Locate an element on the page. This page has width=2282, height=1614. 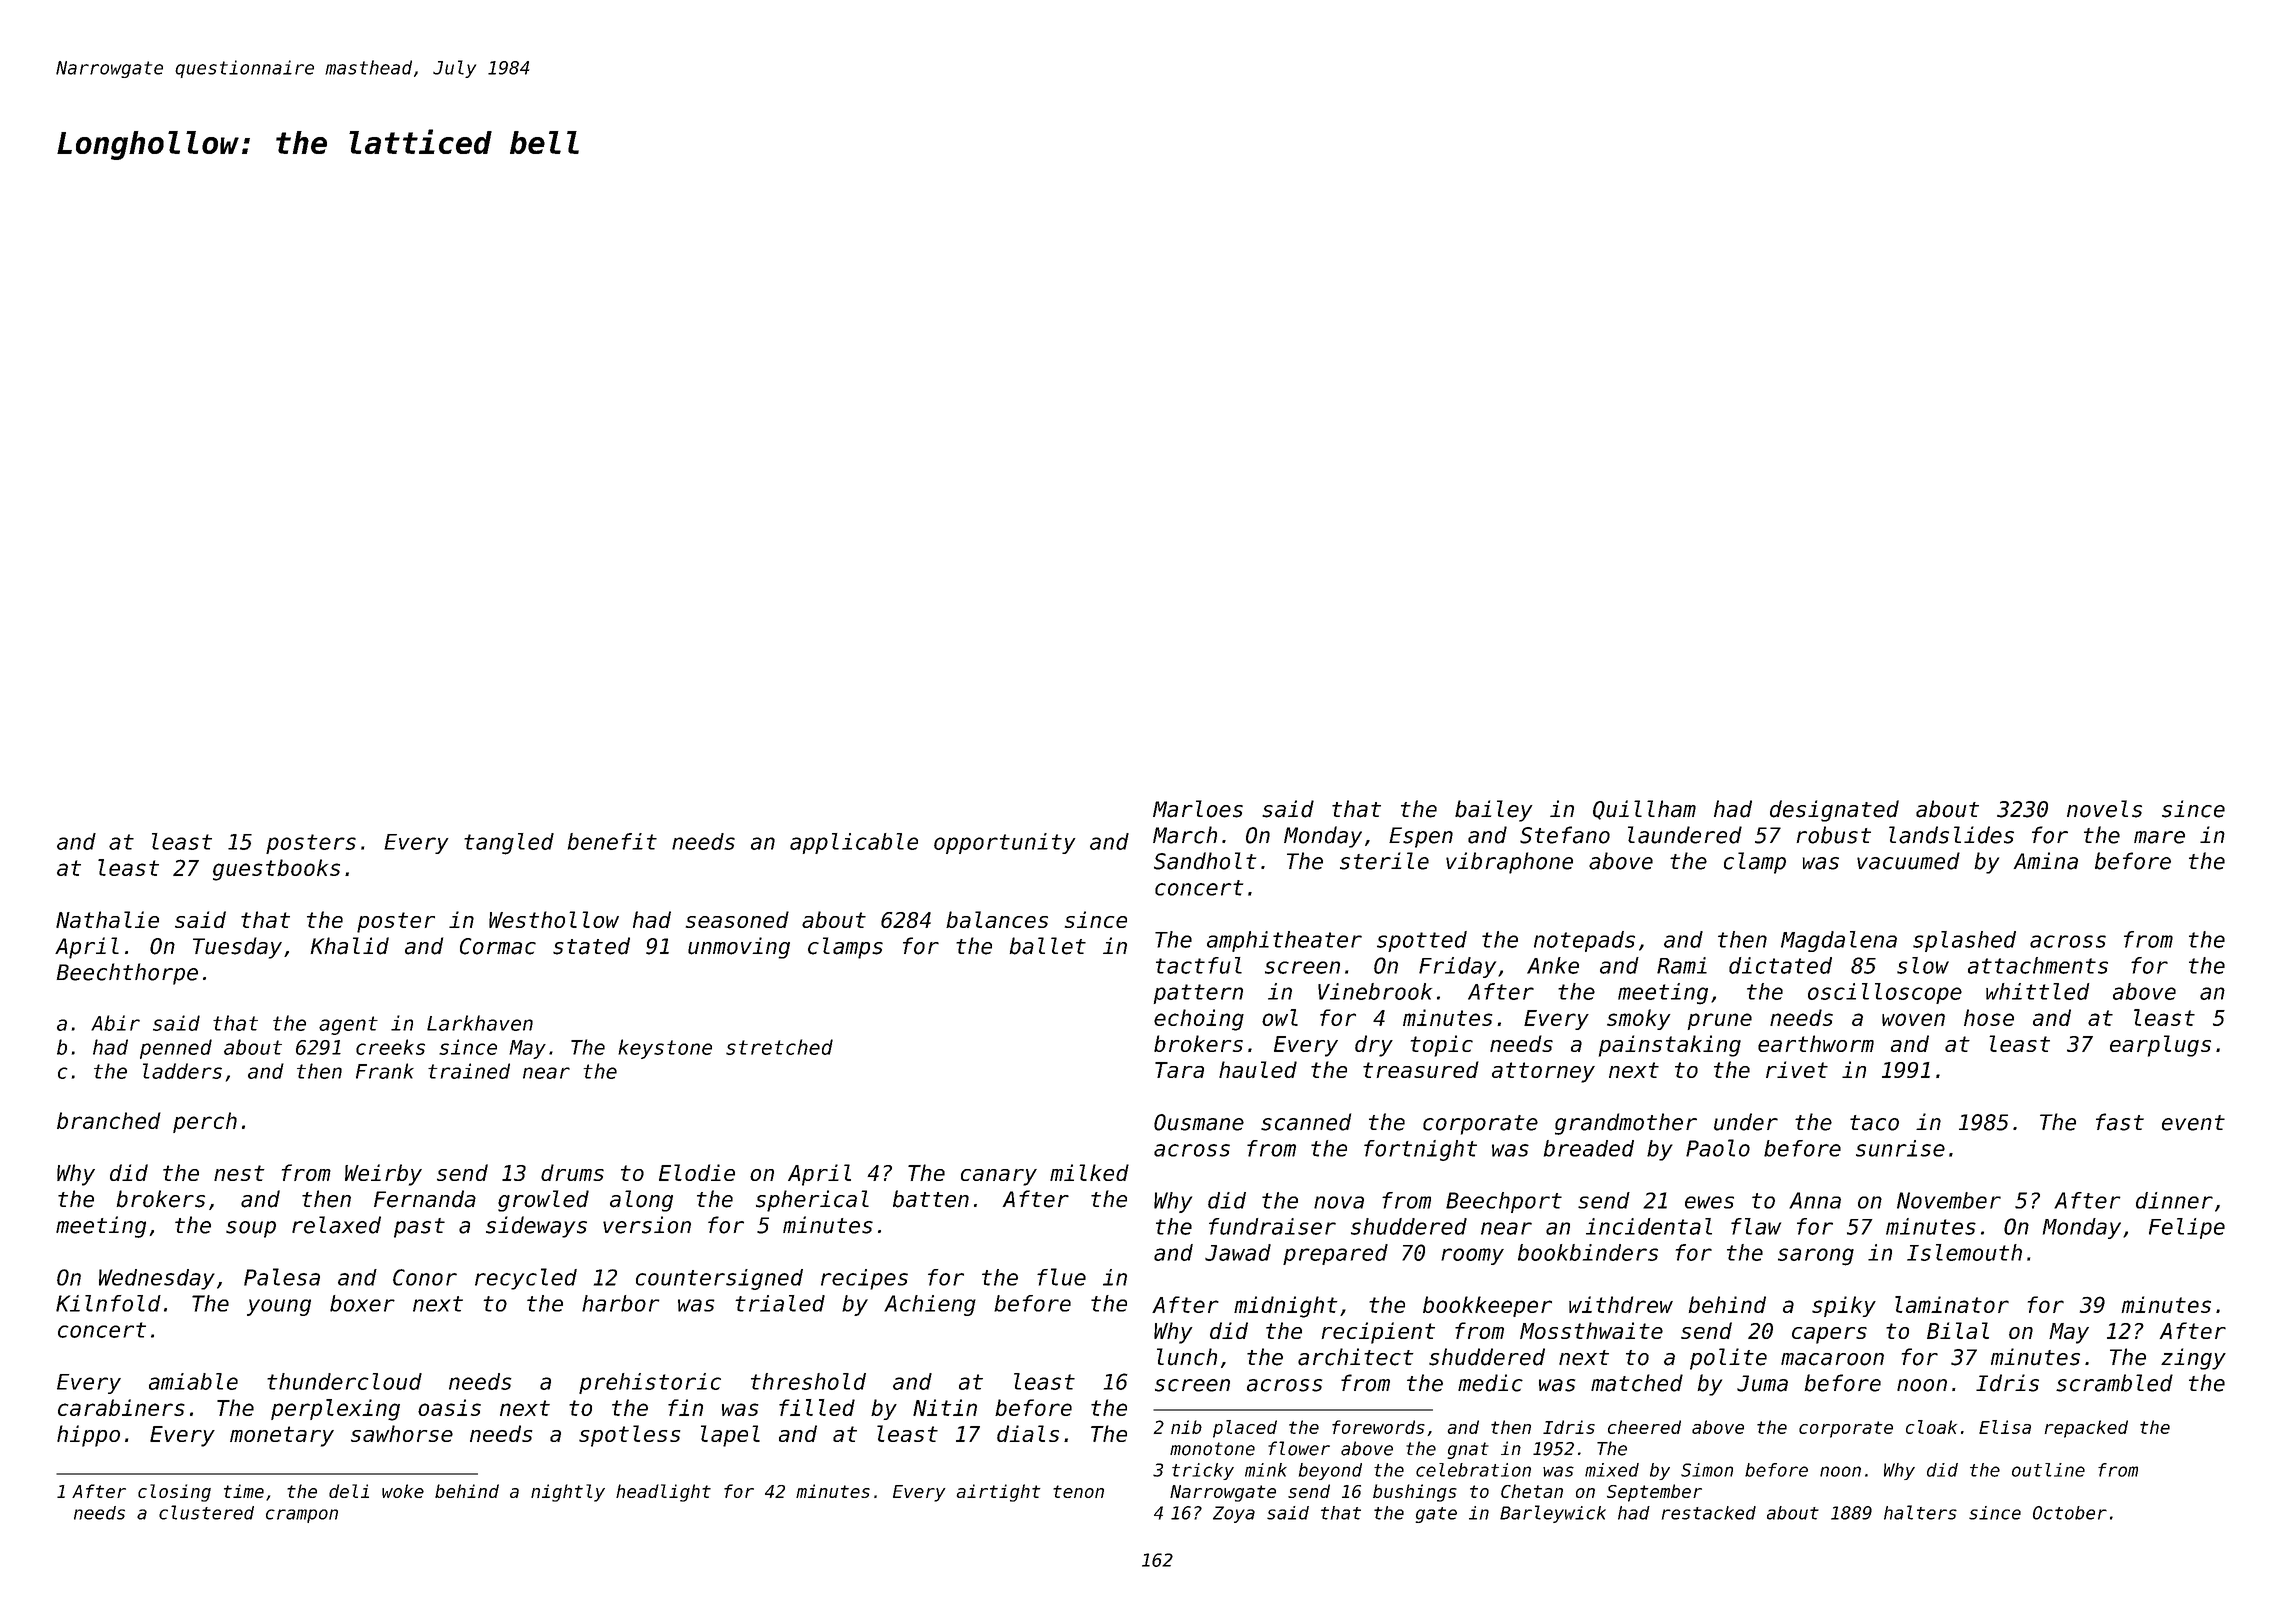
mare is located at coordinates (2159, 837).
